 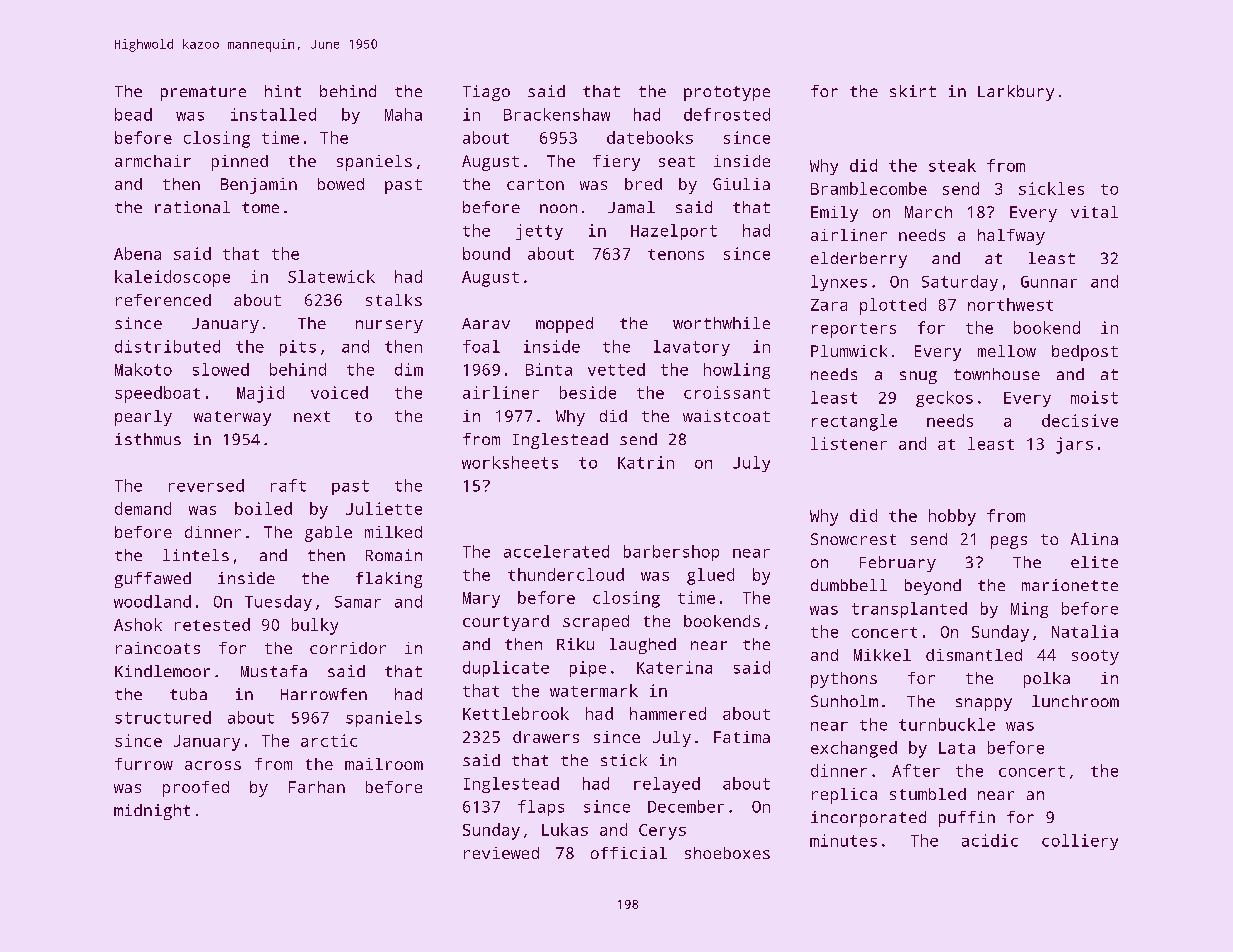 What do you see at coordinates (143, 418) in the screenshot?
I see `pearly` at bounding box center [143, 418].
